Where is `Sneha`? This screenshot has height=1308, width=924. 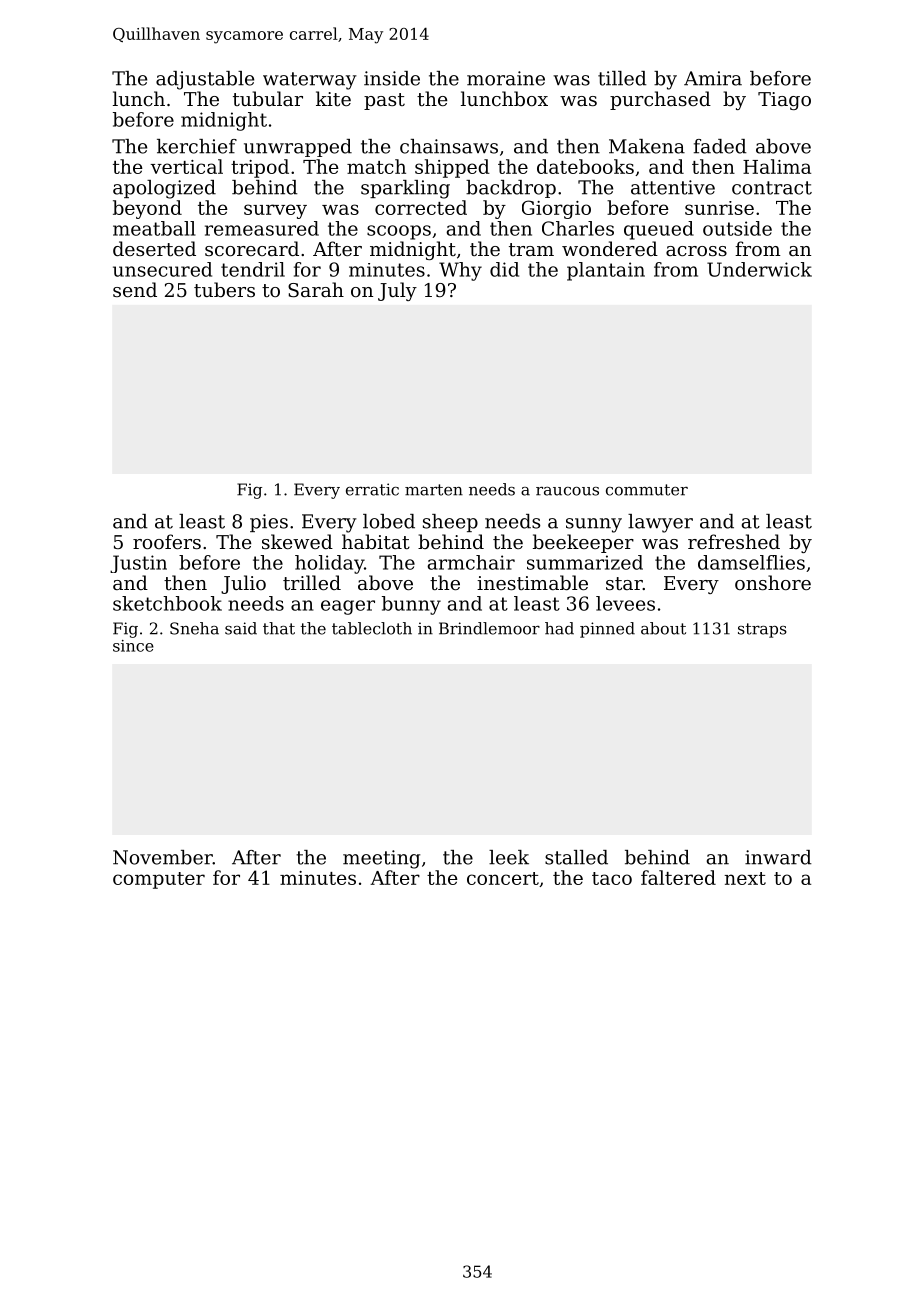
Sneha is located at coordinates (194, 628).
